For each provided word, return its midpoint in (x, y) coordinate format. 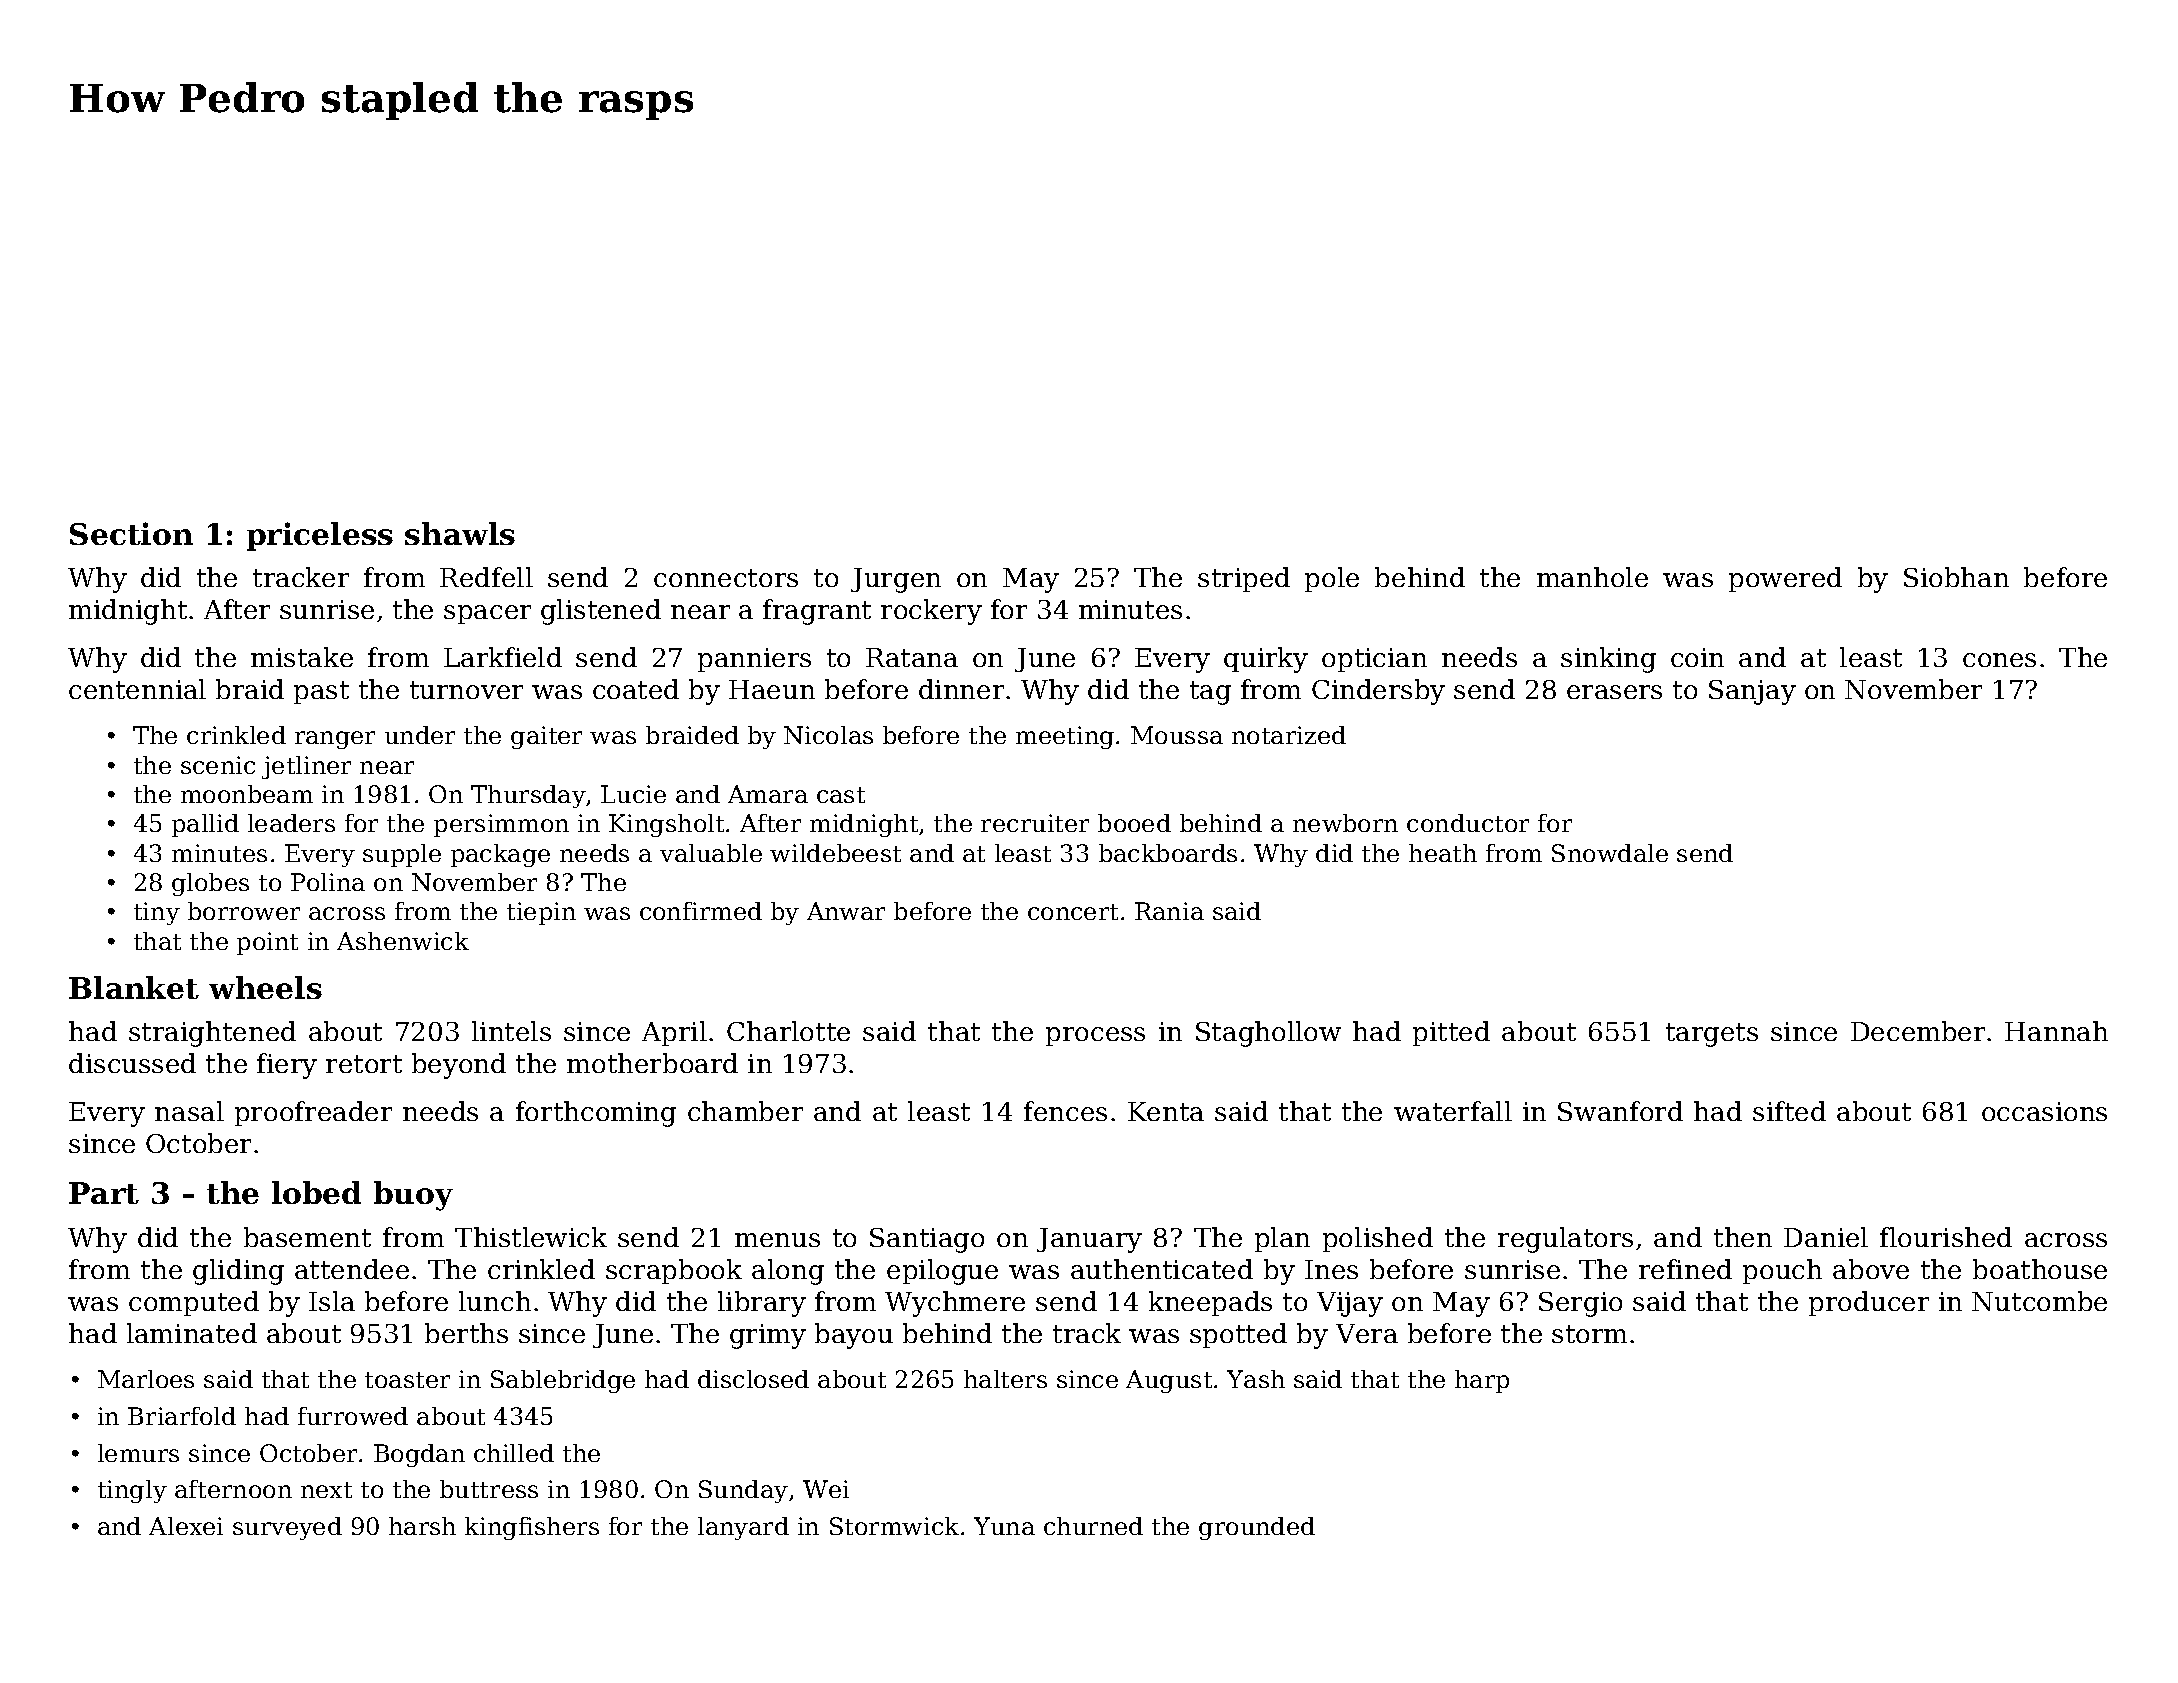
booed (1134, 823)
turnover (466, 690)
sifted (1789, 1111)
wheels (265, 987)
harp (1482, 1381)
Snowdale (1610, 853)
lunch (495, 1301)
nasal (189, 1111)
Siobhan (1956, 577)
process (1095, 1036)
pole (1332, 579)
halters (1005, 1379)
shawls (460, 533)
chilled (514, 1453)
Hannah (2056, 1031)
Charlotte (788, 1031)
